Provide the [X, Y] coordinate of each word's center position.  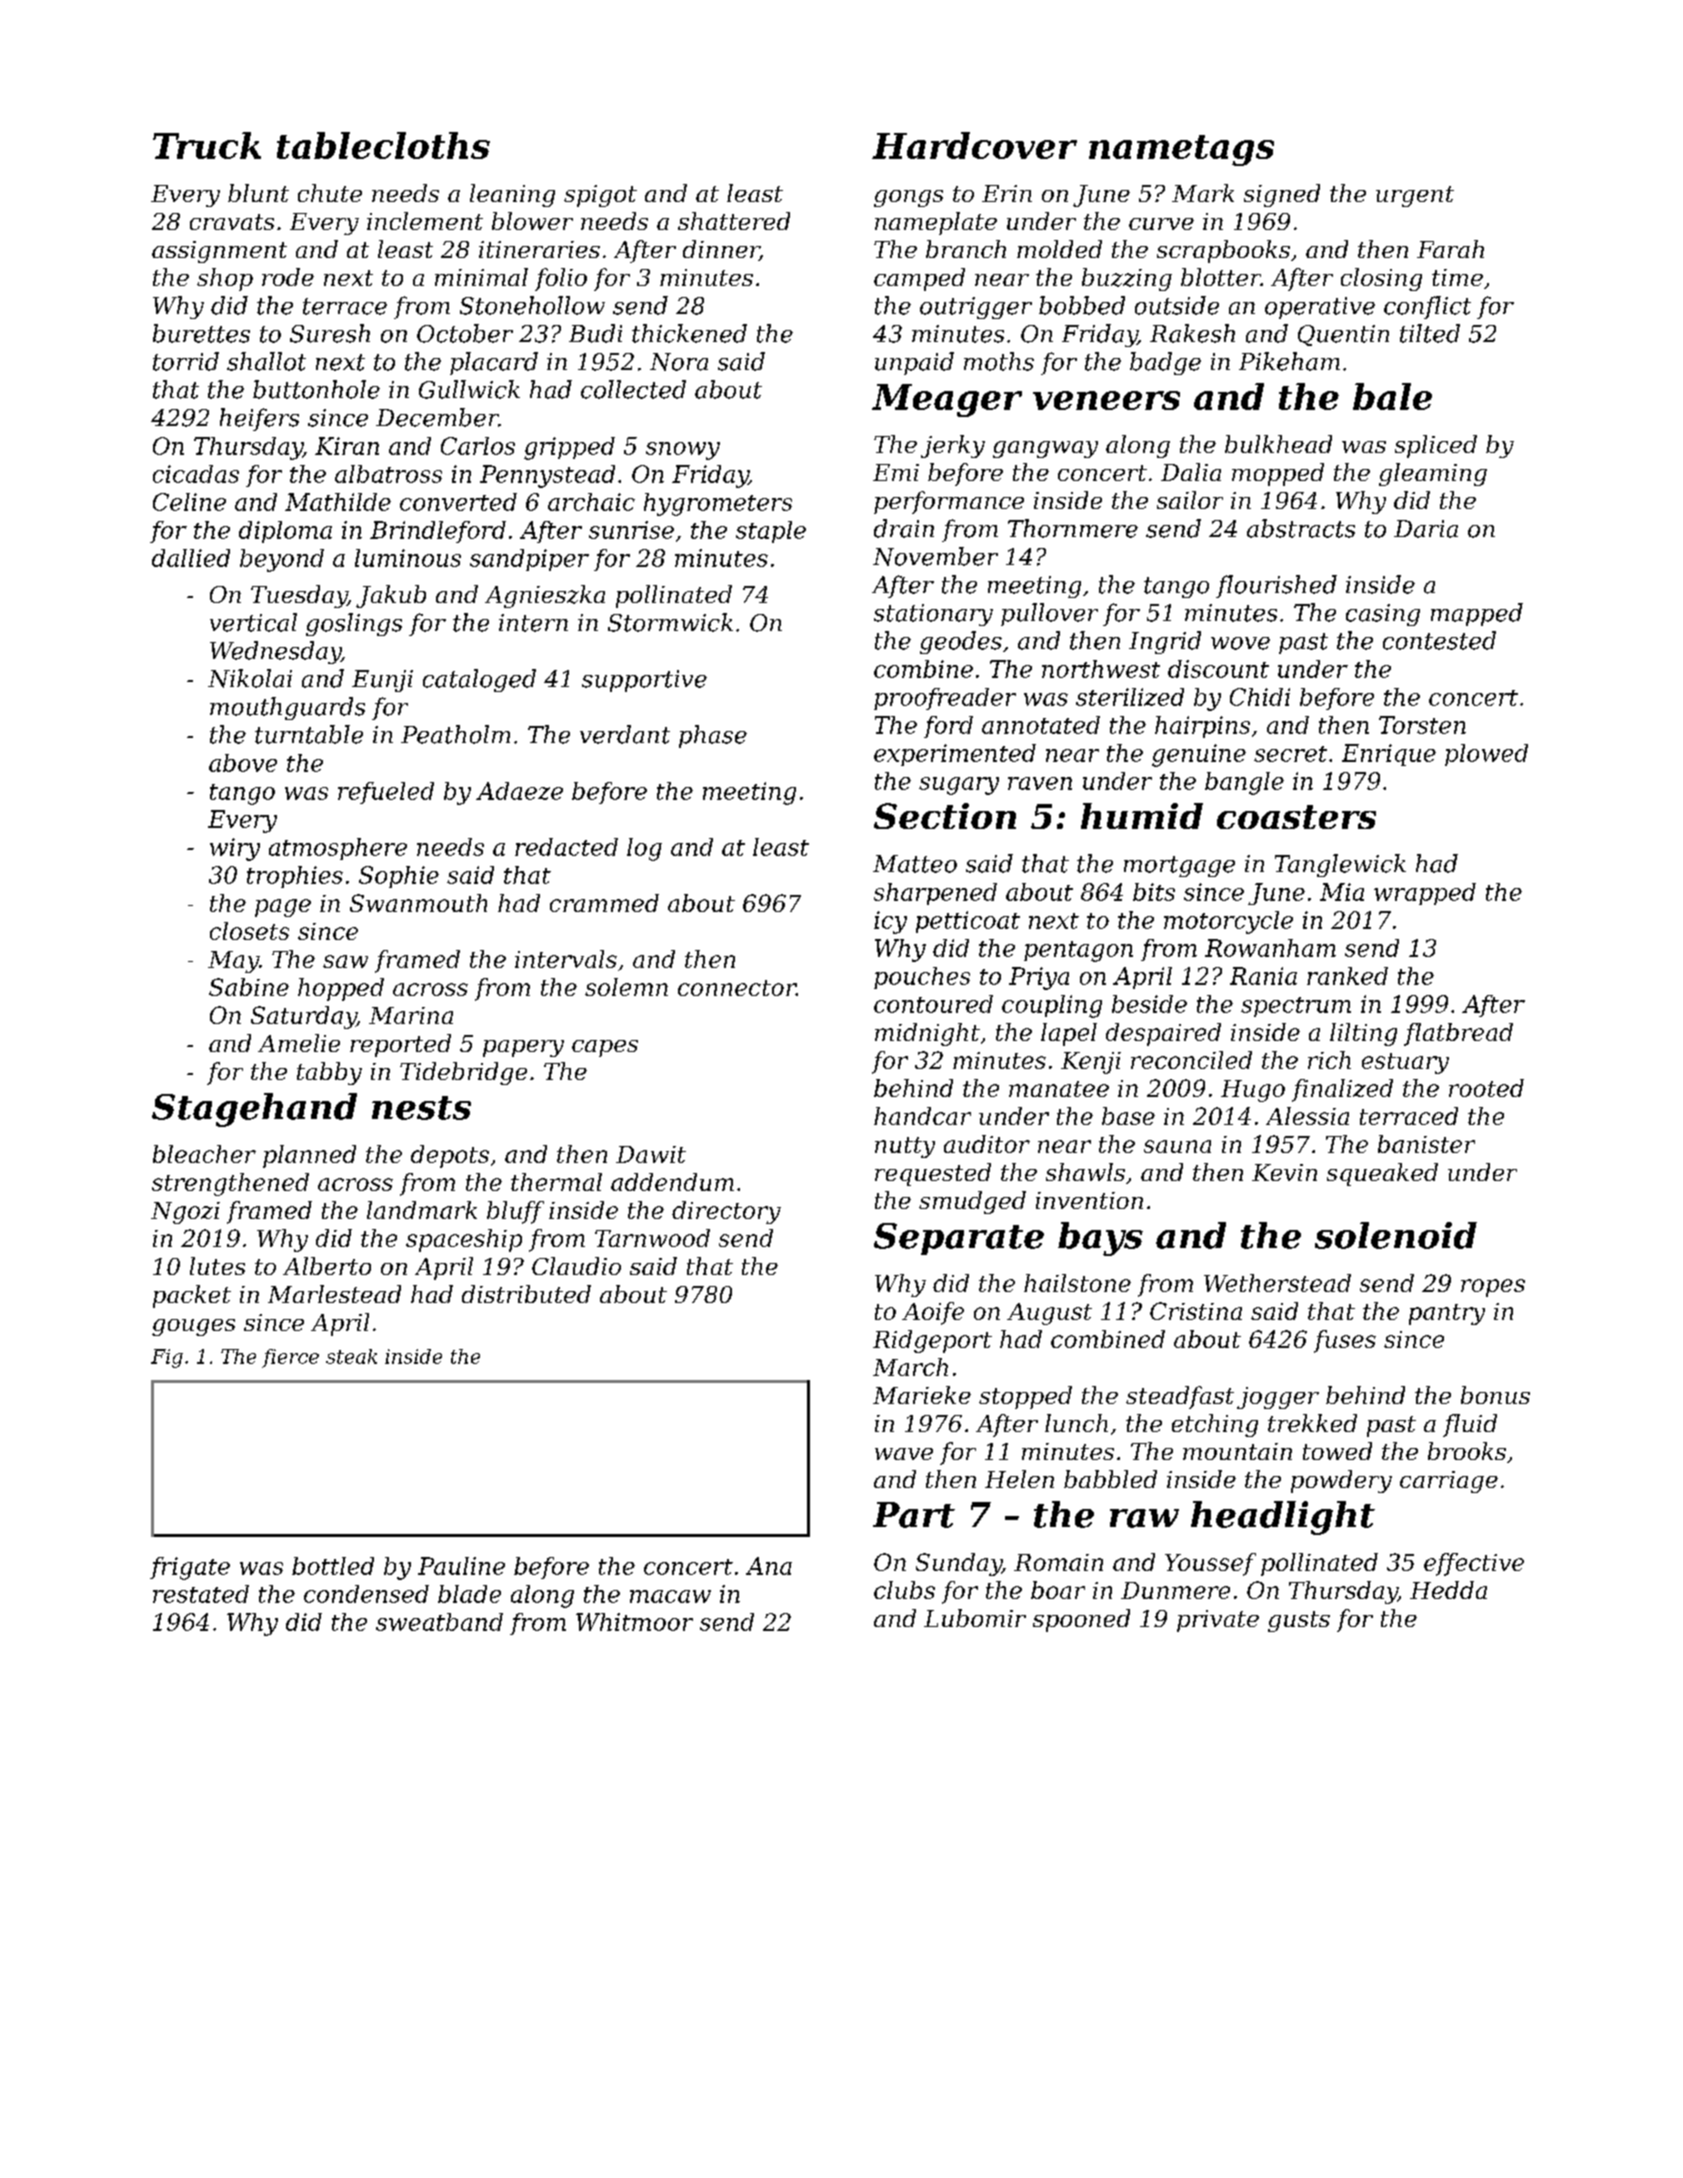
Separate [959, 1239]
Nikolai [250, 678]
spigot [600, 196]
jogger [1278, 1398]
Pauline [461, 1566]
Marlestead [334, 1294]
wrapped [1425, 894]
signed [1282, 195]
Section [945, 816]
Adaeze [519, 791]
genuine [1199, 755]
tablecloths [383, 145]
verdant [625, 734]
